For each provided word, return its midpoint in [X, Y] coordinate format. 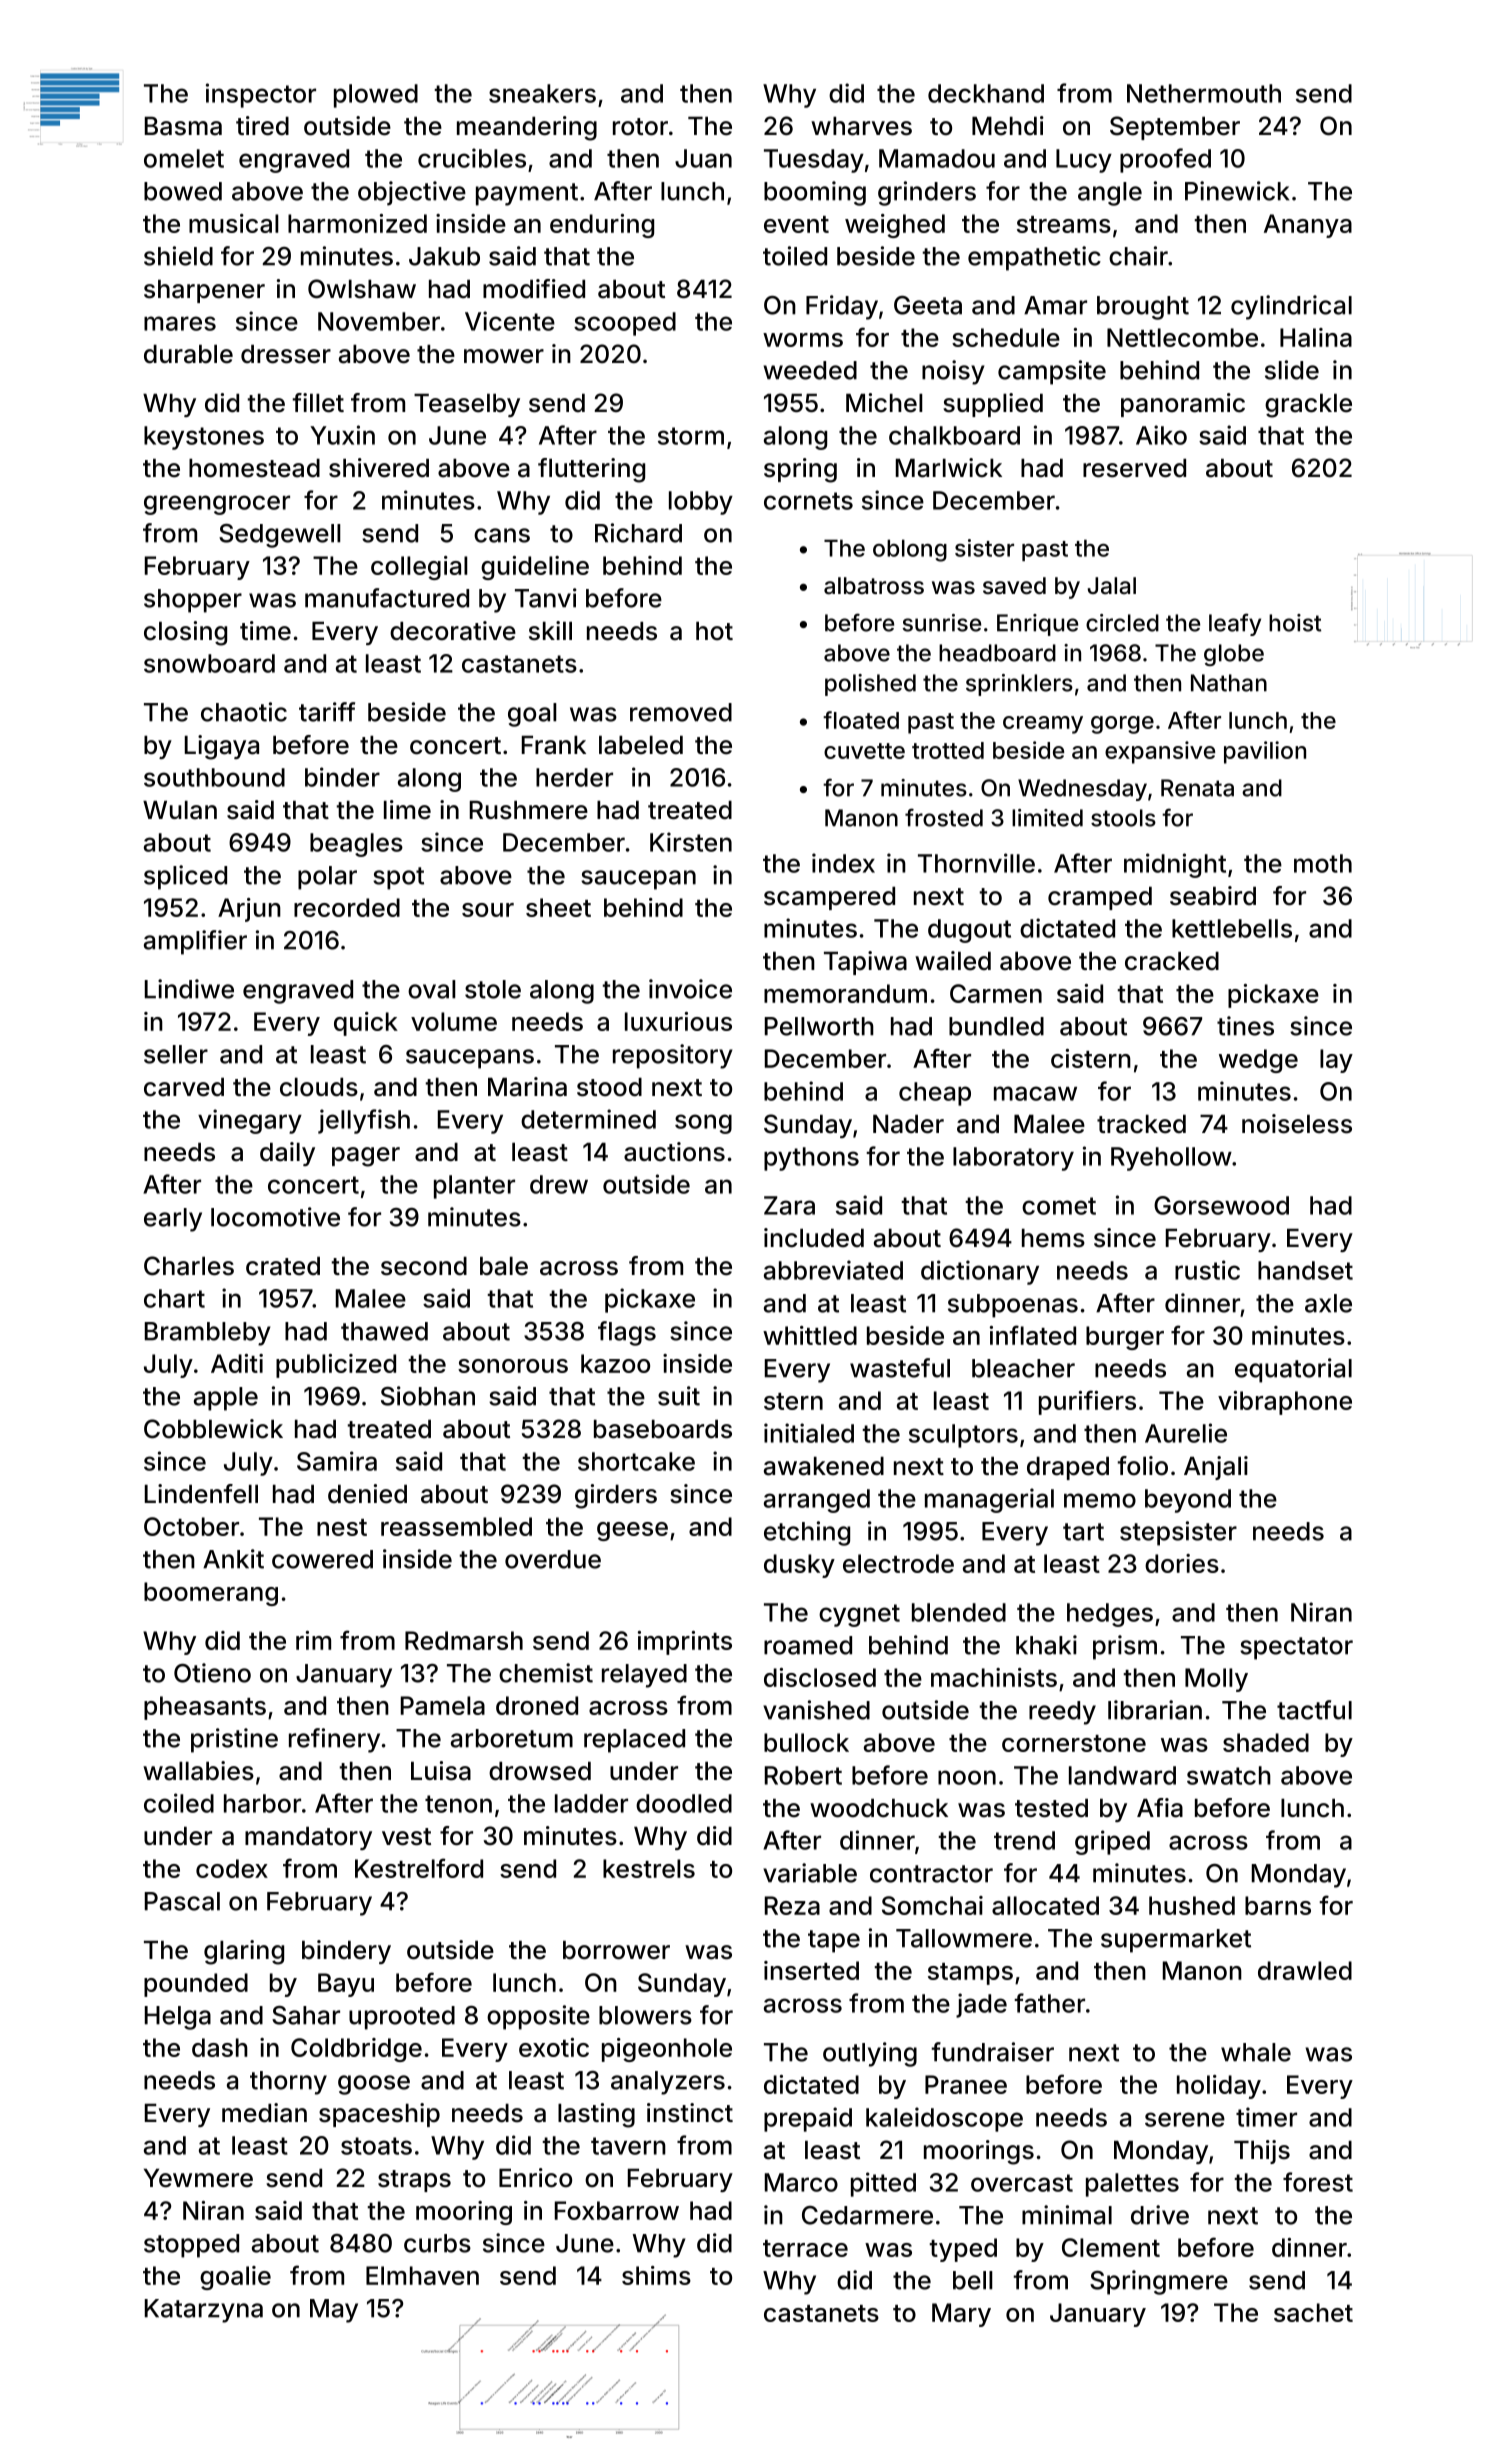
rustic [1207, 1270]
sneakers [542, 93]
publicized [336, 1366]
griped [1112, 1842]
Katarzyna [204, 2311]
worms [803, 340]
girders [616, 1496]
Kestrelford [419, 1868]
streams [1064, 224]
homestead [254, 468]
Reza [792, 1905]
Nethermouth [1204, 93]
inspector [261, 95]
